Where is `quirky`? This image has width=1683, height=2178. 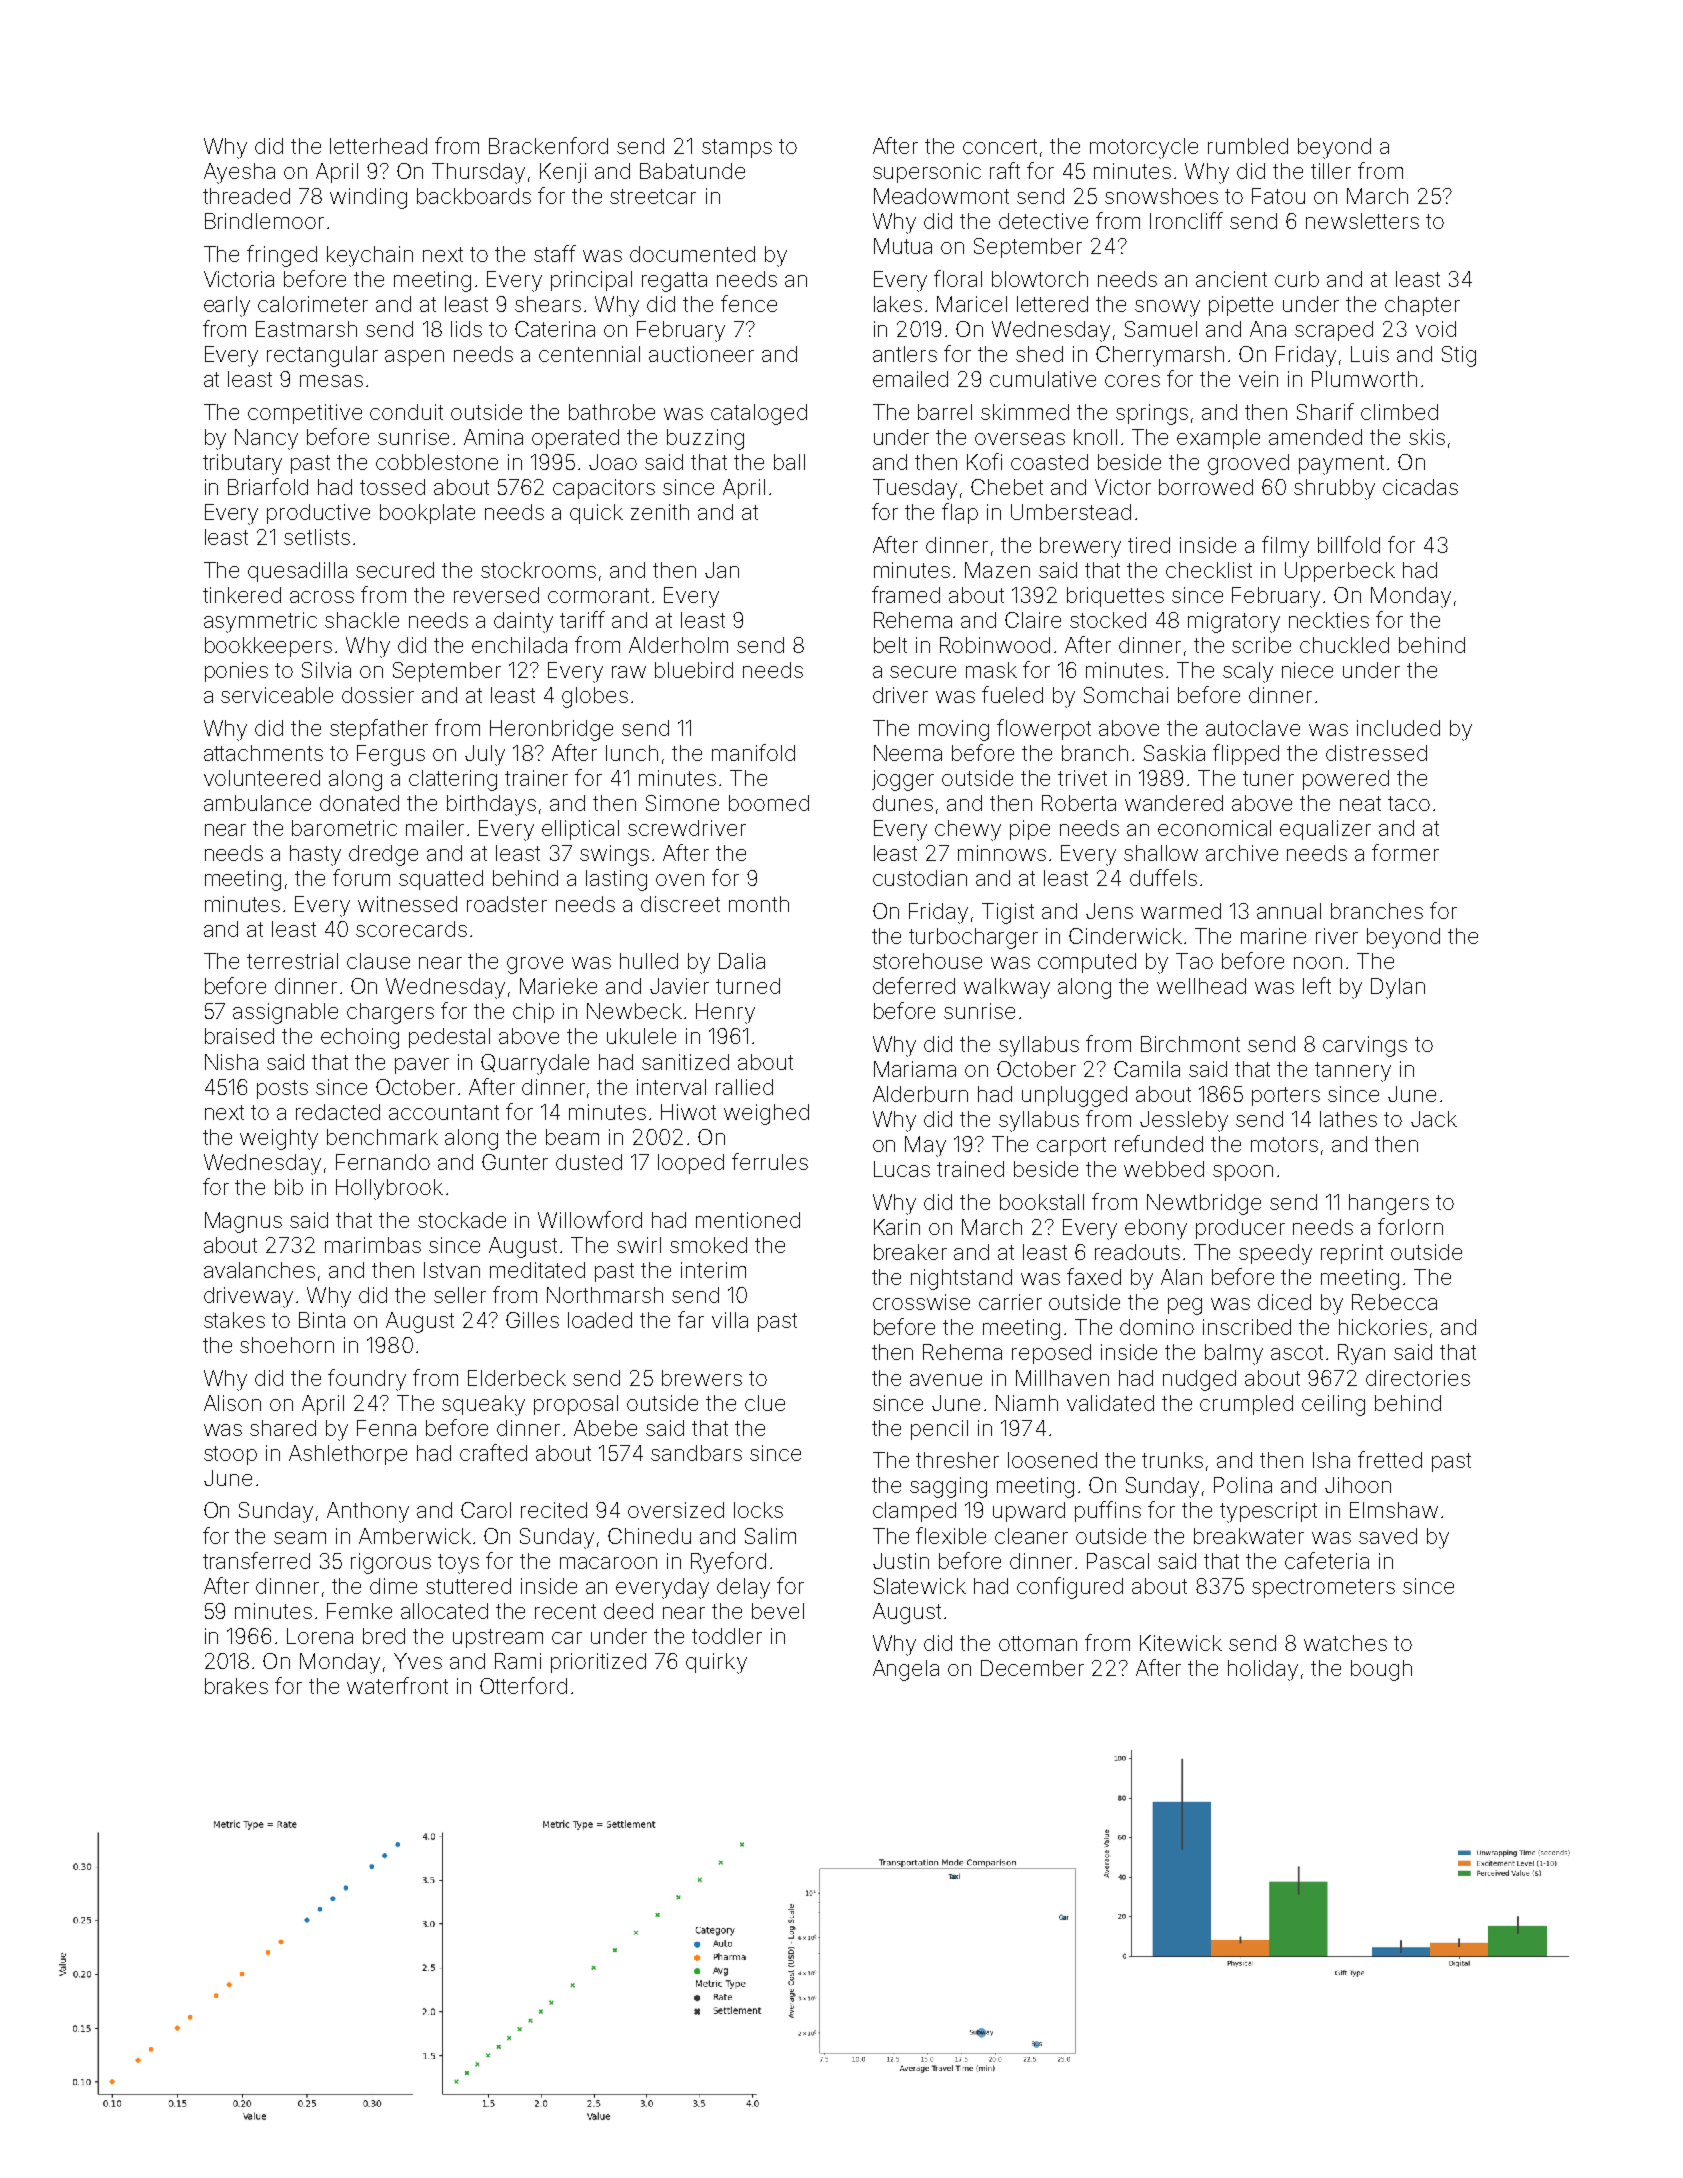
quirky is located at coordinates (716, 1663).
